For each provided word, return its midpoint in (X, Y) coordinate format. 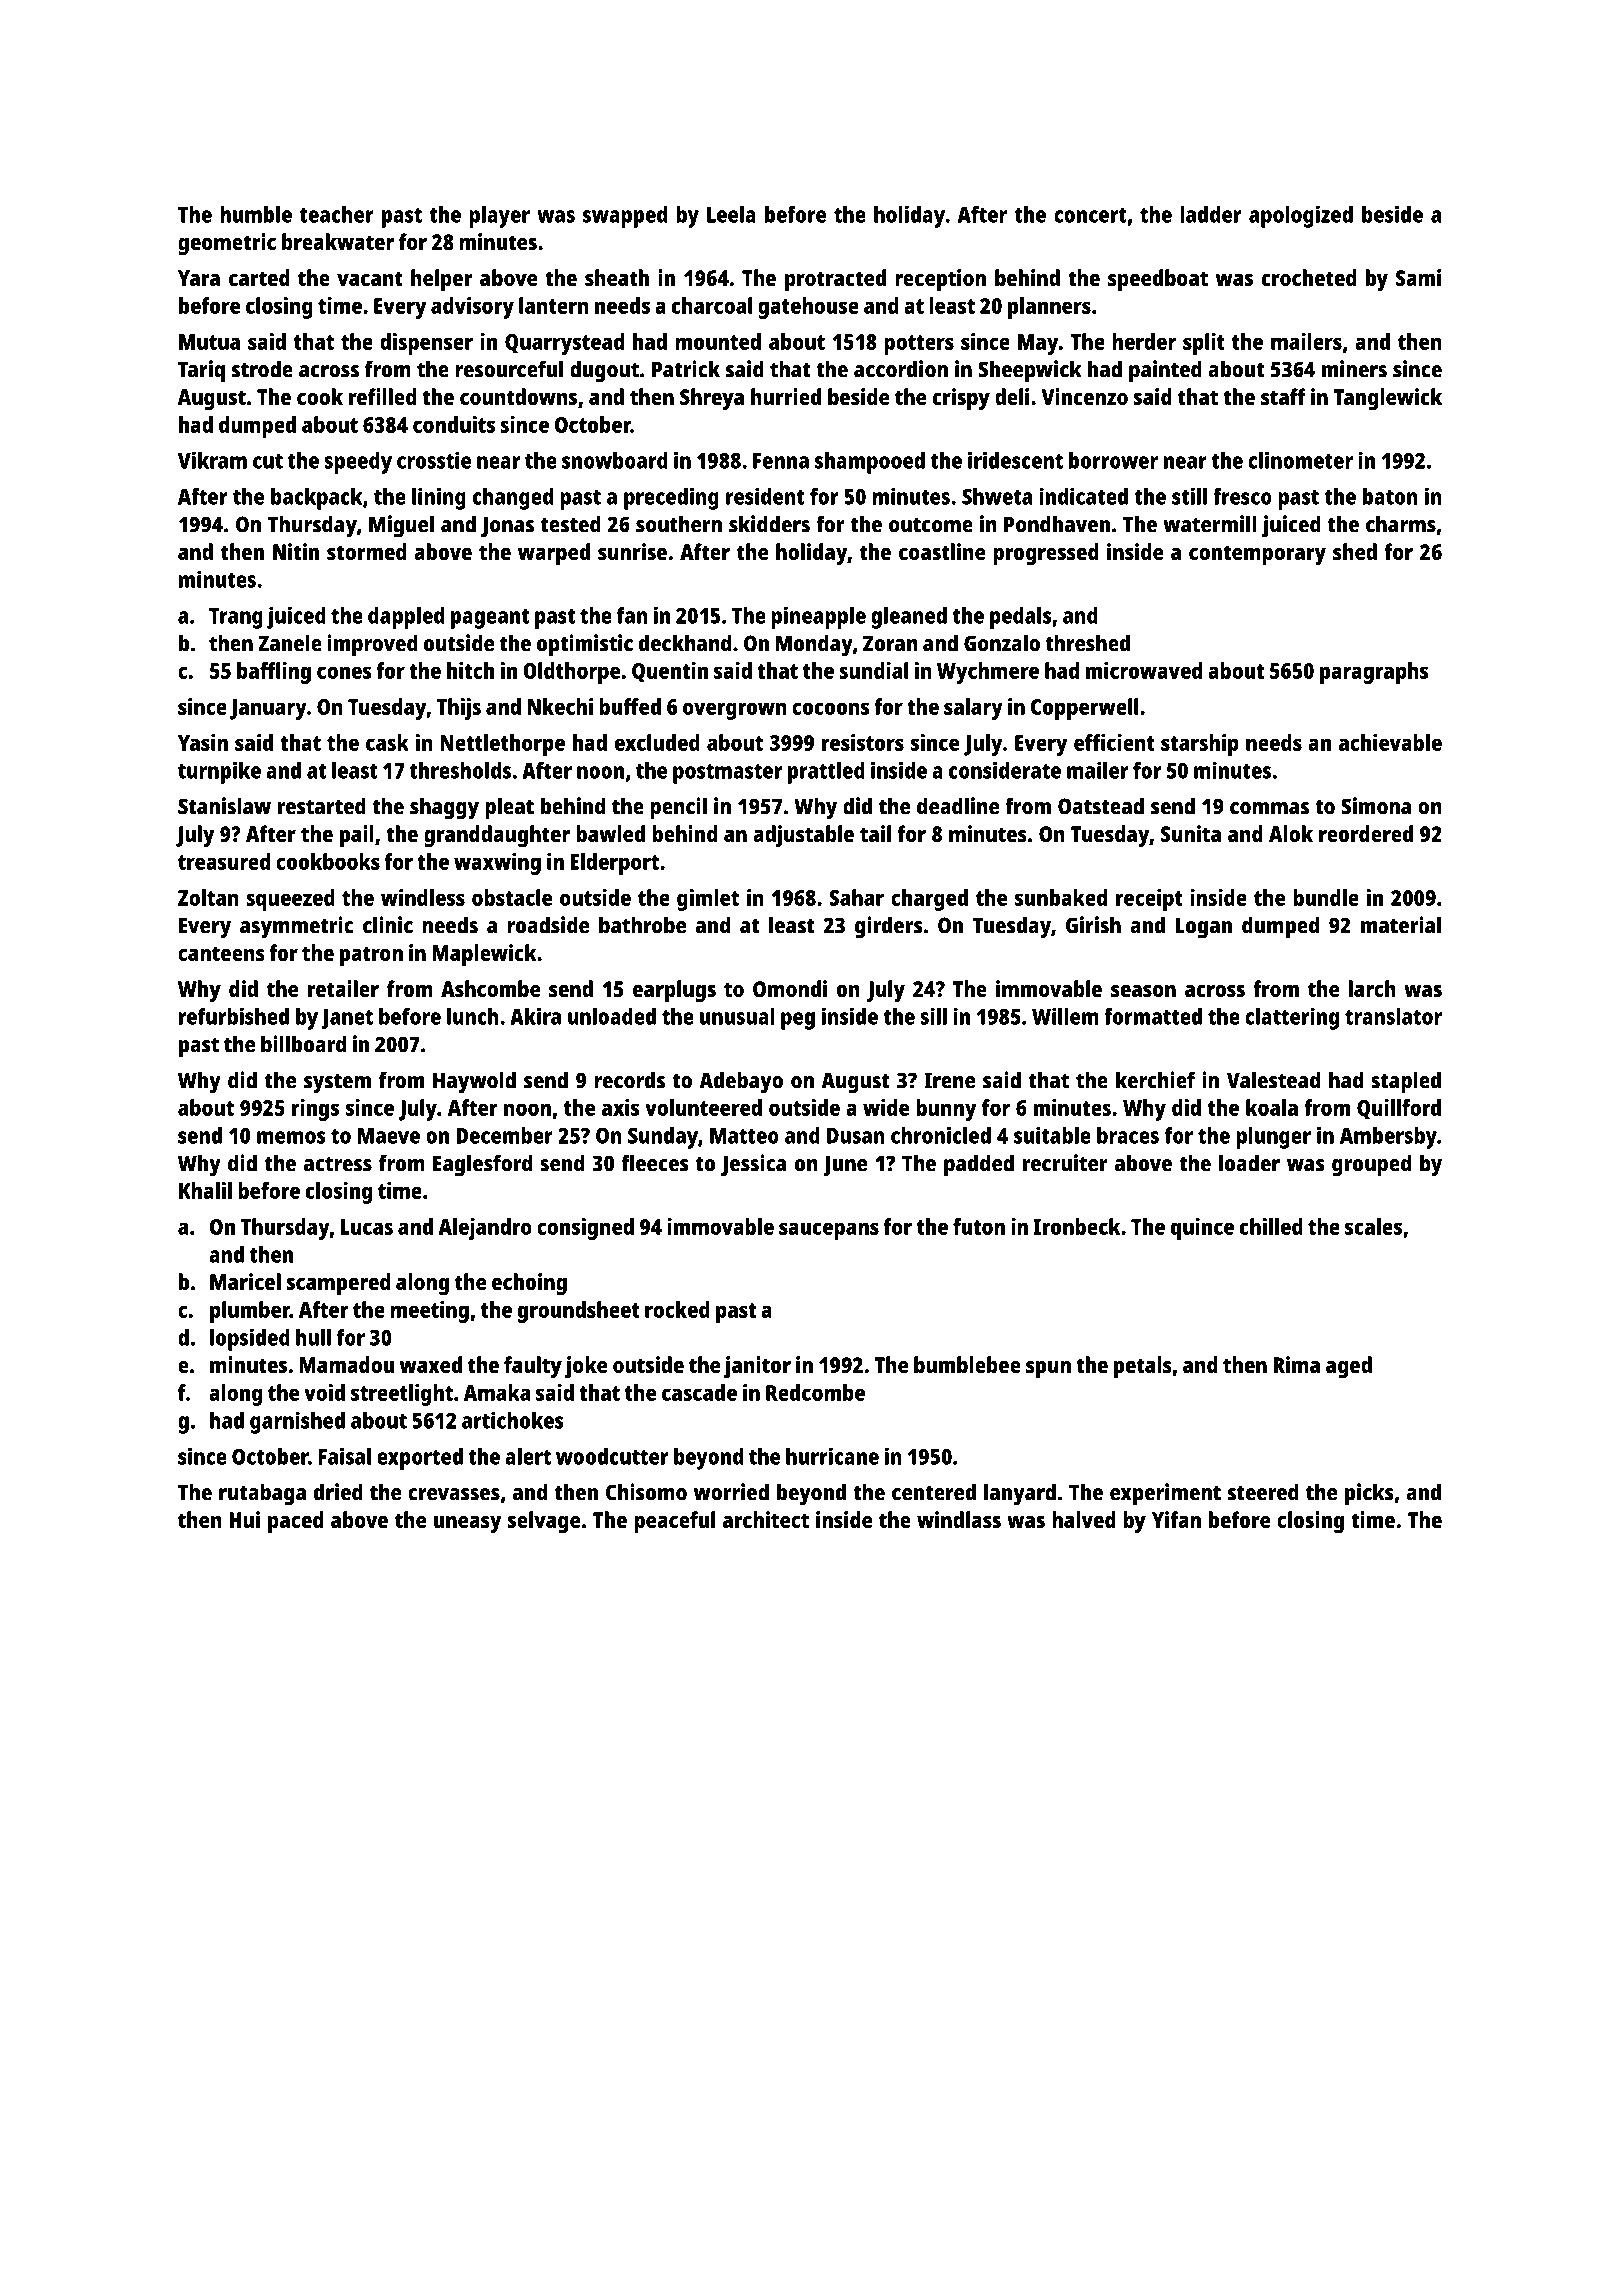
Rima (1296, 1364)
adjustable (803, 836)
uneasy (468, 1524)
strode (262, 369)
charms (1401, 524)
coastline (942, 551)
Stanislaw (224, 806)
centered (934, 1492)
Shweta (997, 496)
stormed (366, 551)
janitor (757, 1367)
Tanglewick (1388, 399)
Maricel (245, 1281)
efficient (1114, 742)
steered (1263, 1492)
